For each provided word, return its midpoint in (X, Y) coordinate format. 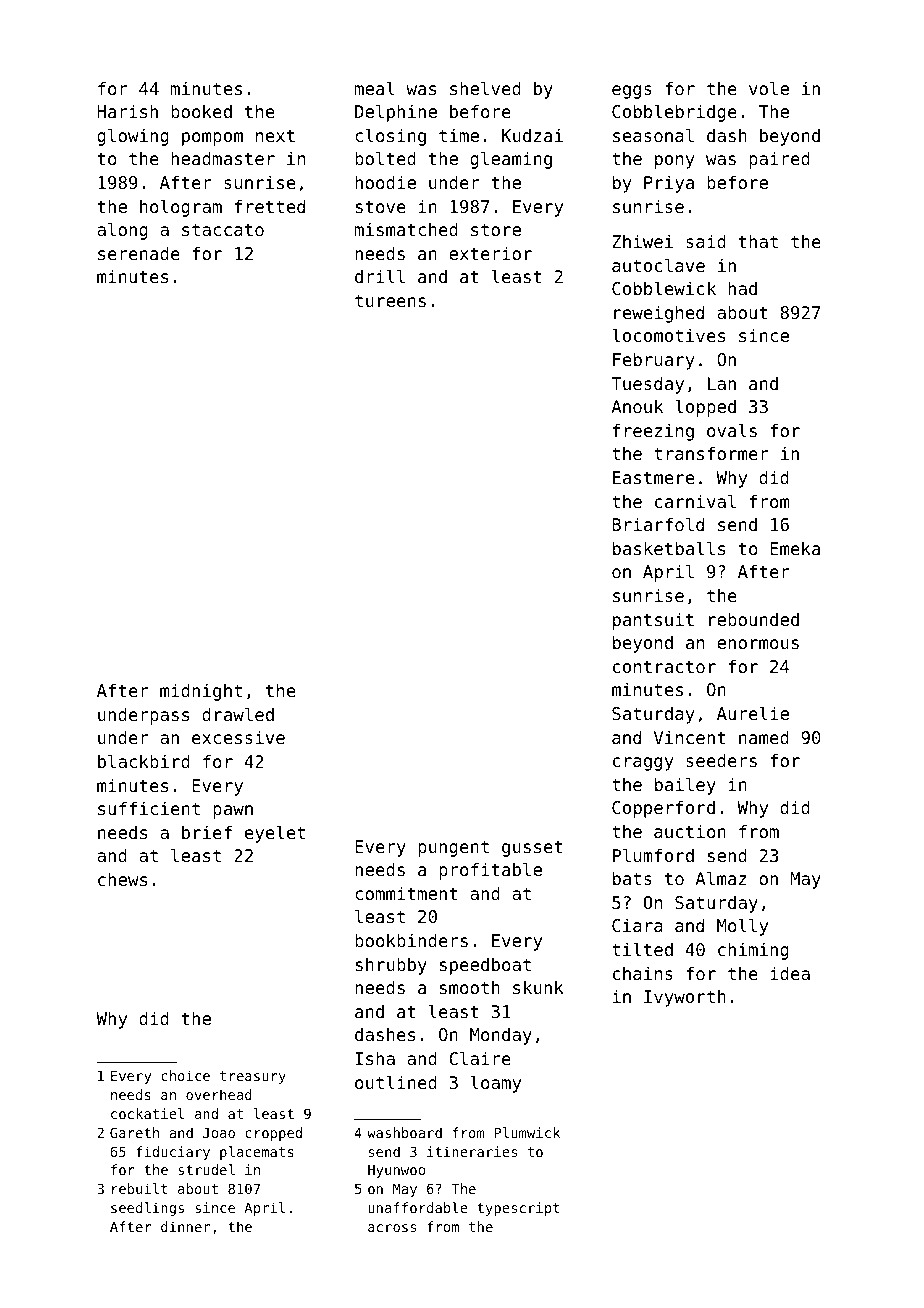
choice (185, 1075)
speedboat (485, 966)
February (654, 361)
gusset (532, 849)
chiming (753, 951)
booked (201, 111)
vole (769, 88)
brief (207, 832)
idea (790, 973)
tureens (390, 300)
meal (375, 88)
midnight (201, 692)
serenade (139, 253)
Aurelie (753, 713)
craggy (643, 764)
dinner (185, 1226)
